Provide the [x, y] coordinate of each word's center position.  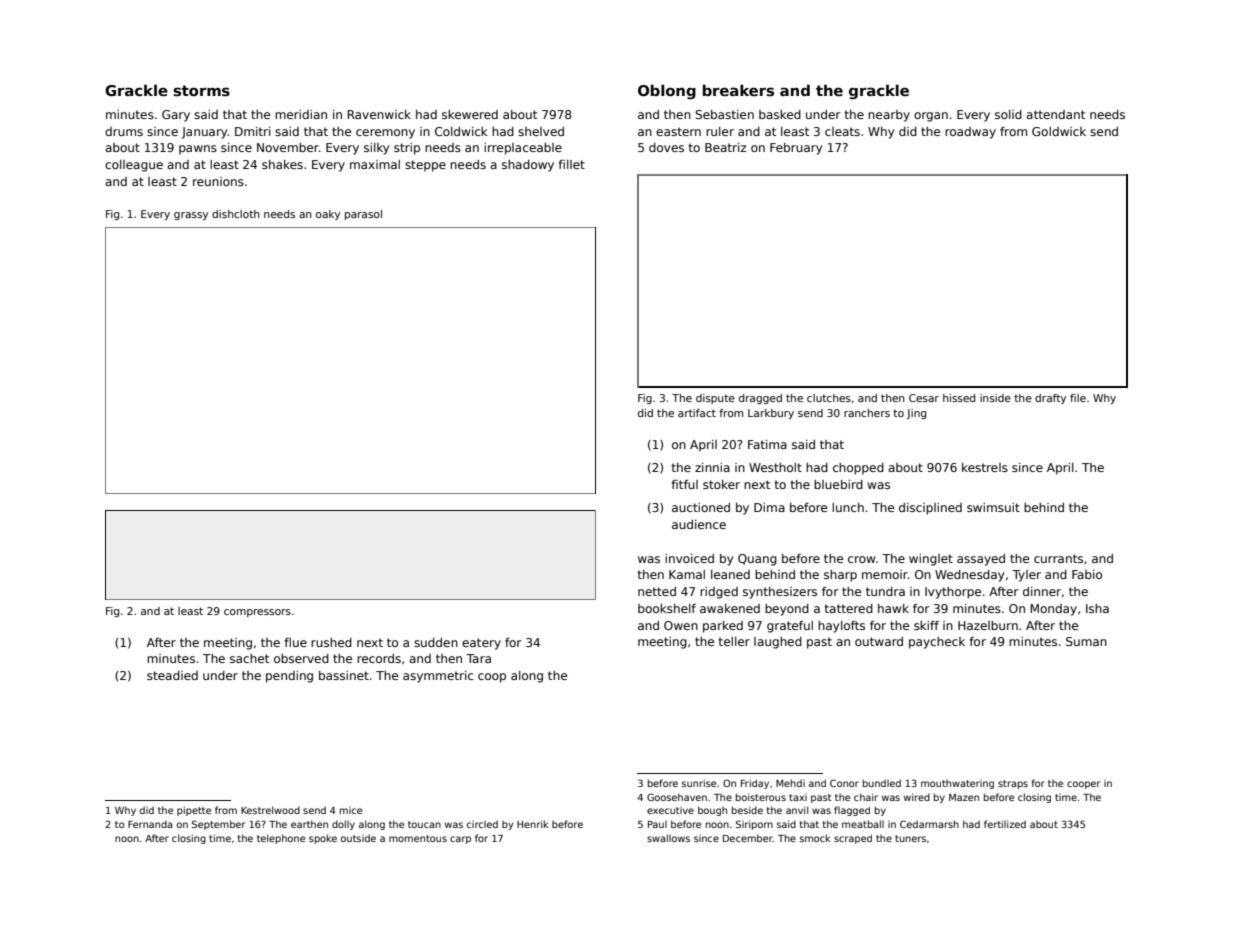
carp [460, 840]
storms [201, 91]
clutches [829, 398]
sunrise [699, 783]
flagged [852, 811]
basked [780, 114]
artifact [697, 413]
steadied [172, 675]
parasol [363, 215]
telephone [281, 839]
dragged [760, 399]
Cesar [924, 398]
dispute [715, 399]
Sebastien [724, 114]
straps [1013, 784]
